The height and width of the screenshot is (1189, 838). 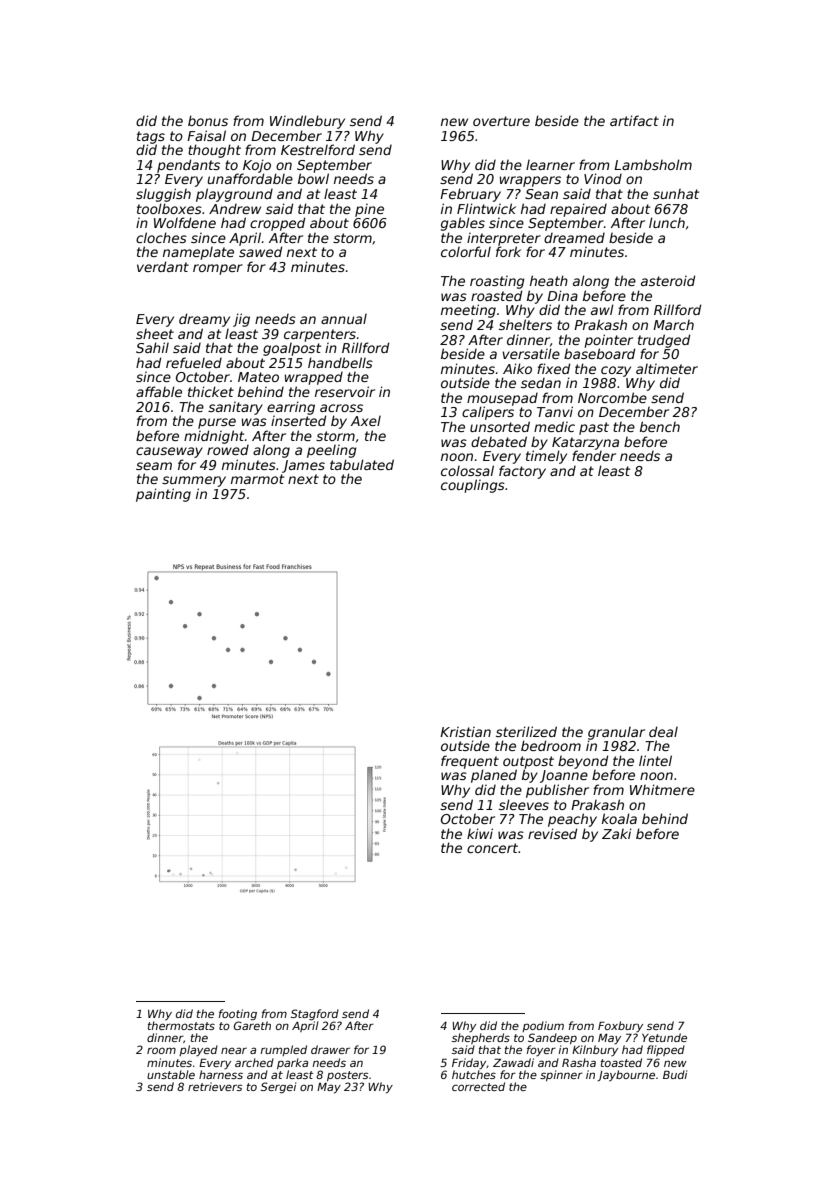 I want to click on Windlebury, so click(x=307, y=122).
